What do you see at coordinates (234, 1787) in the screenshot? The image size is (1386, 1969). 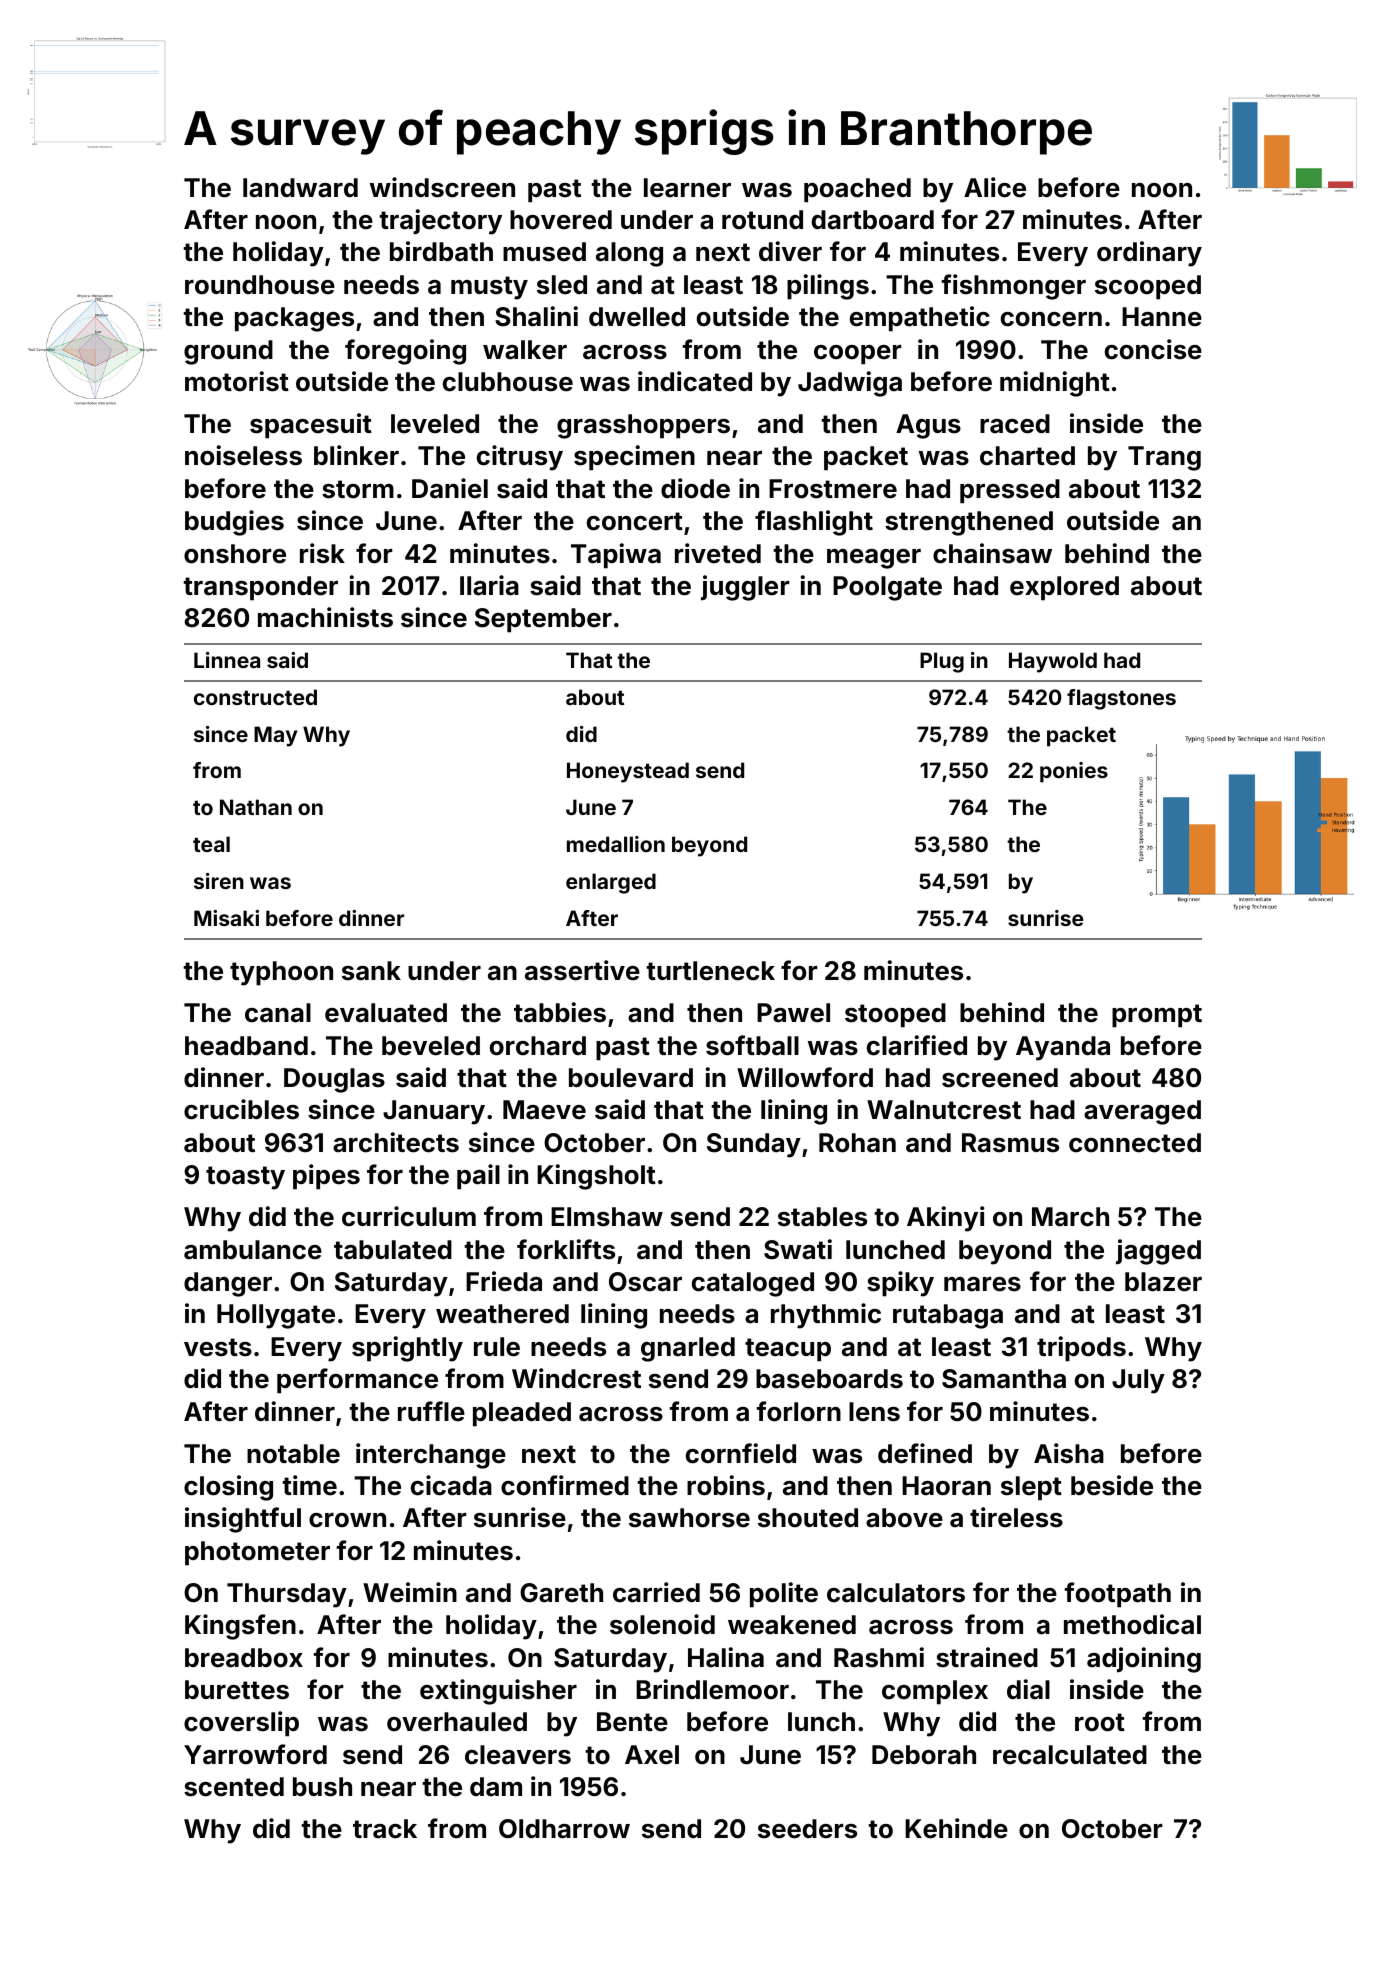 I see `scented` at bounding box center [234, 1787].
